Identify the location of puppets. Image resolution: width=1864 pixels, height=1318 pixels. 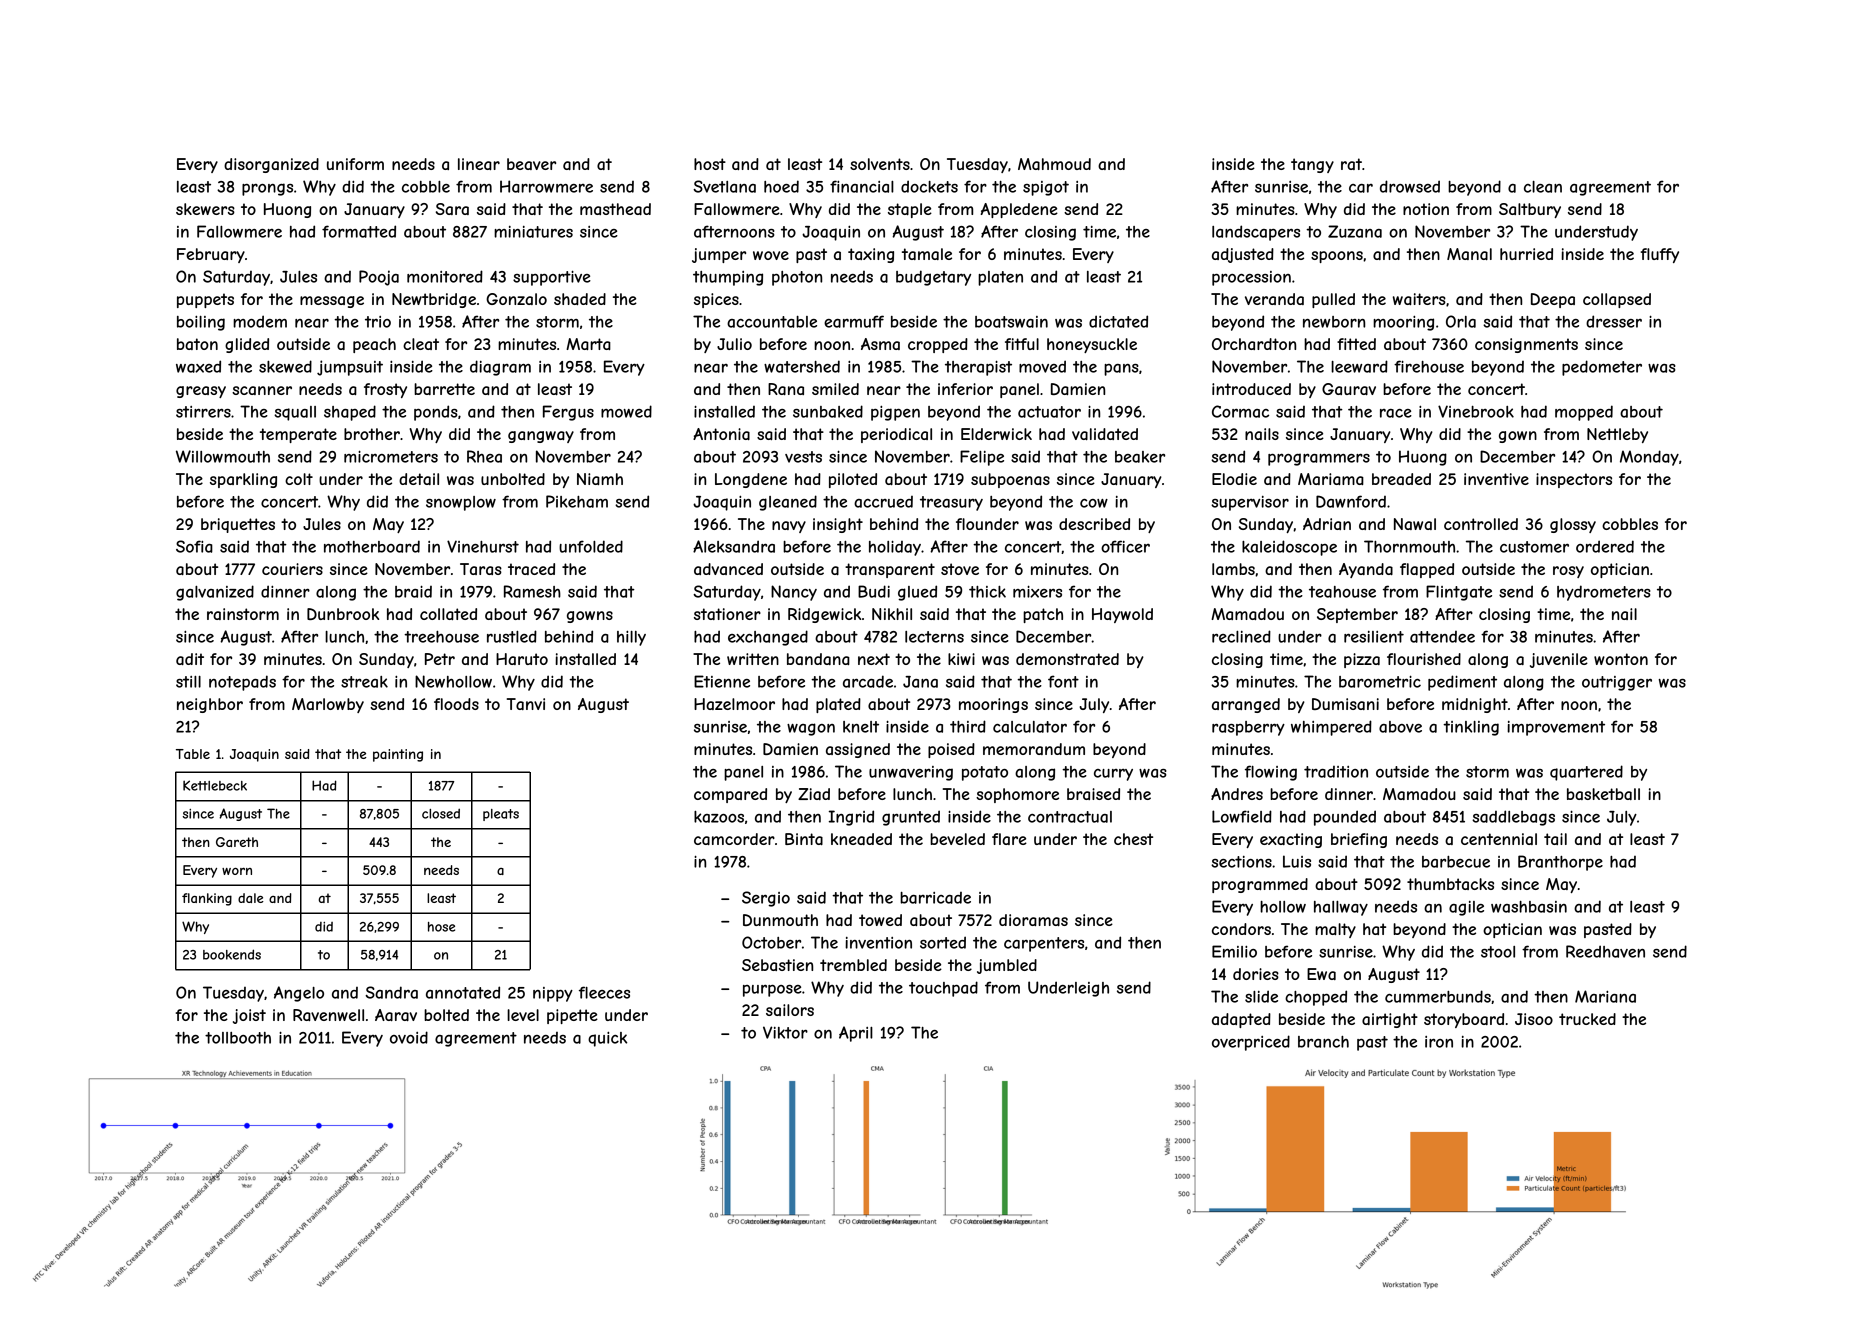
(205, 300).
